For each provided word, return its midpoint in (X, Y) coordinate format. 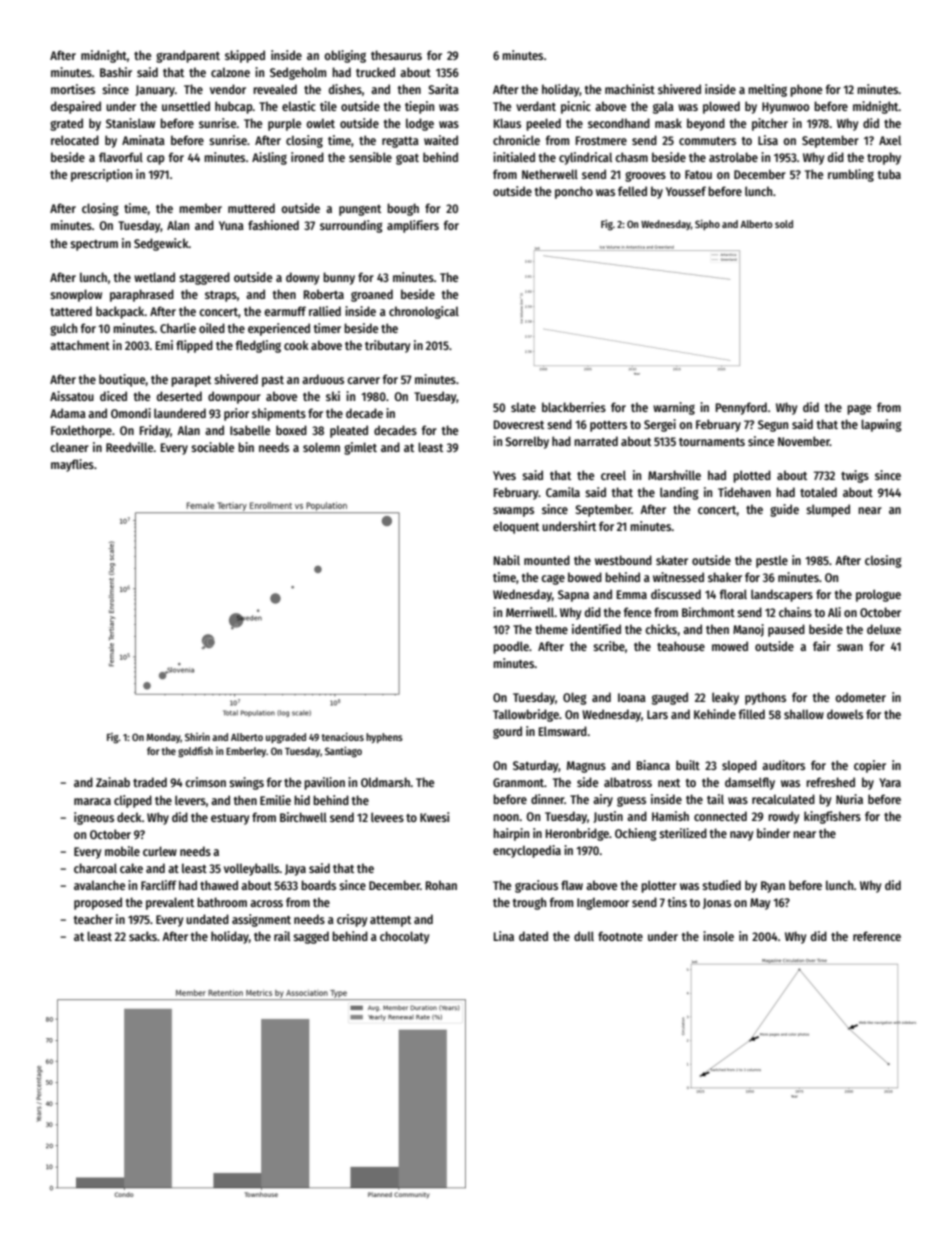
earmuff (285, 311)
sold (784, 224)
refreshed (830, 782)
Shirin (197, 736)
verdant (536, 106)
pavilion (324, 783)
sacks (143, 936)
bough (403, 209)
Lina (504, 936)
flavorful (121, 157)
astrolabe (733, 157)
